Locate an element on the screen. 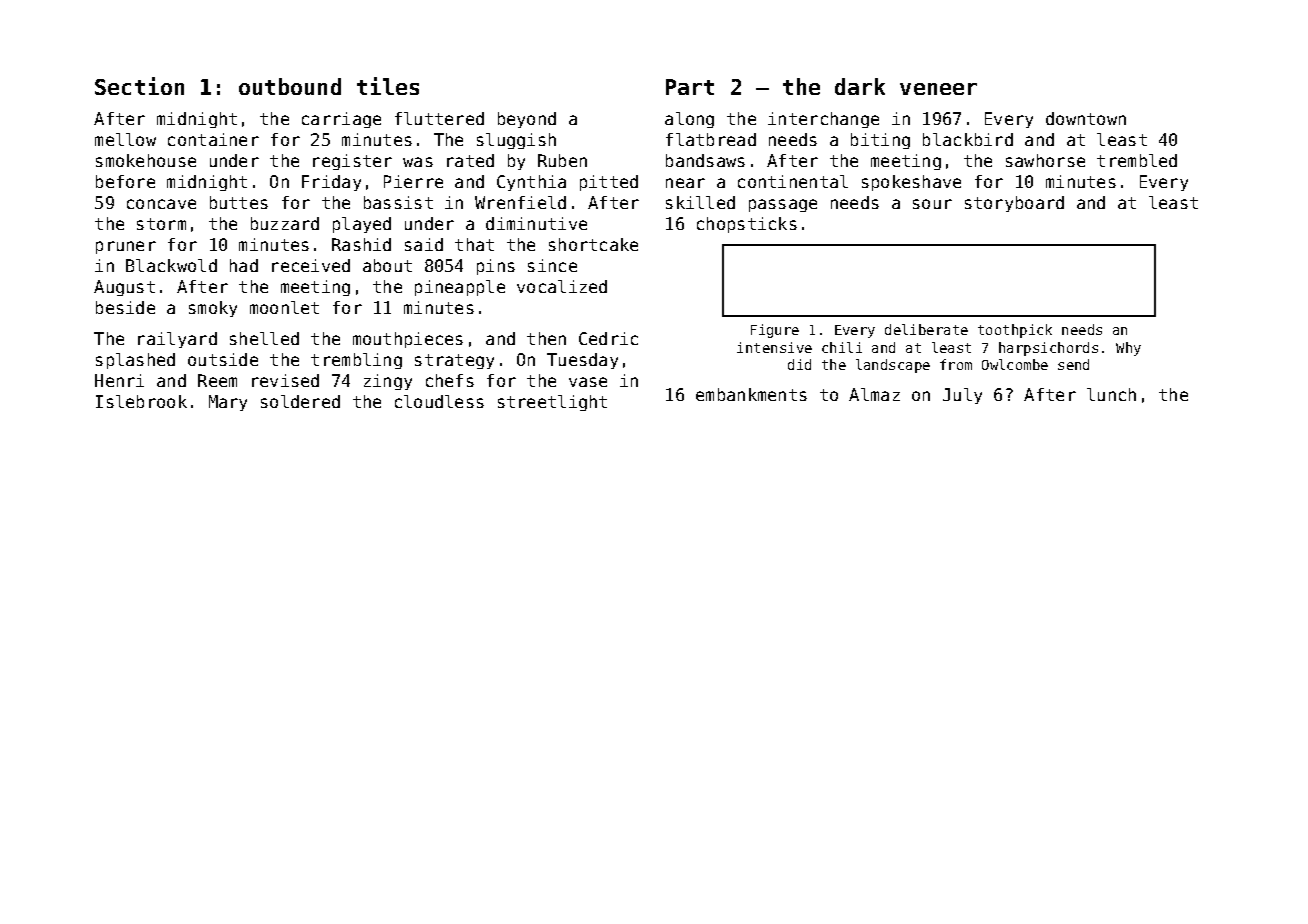 The height and width of the screenshot is (924, 1308). smoky is located at coordinates (213, 309).
